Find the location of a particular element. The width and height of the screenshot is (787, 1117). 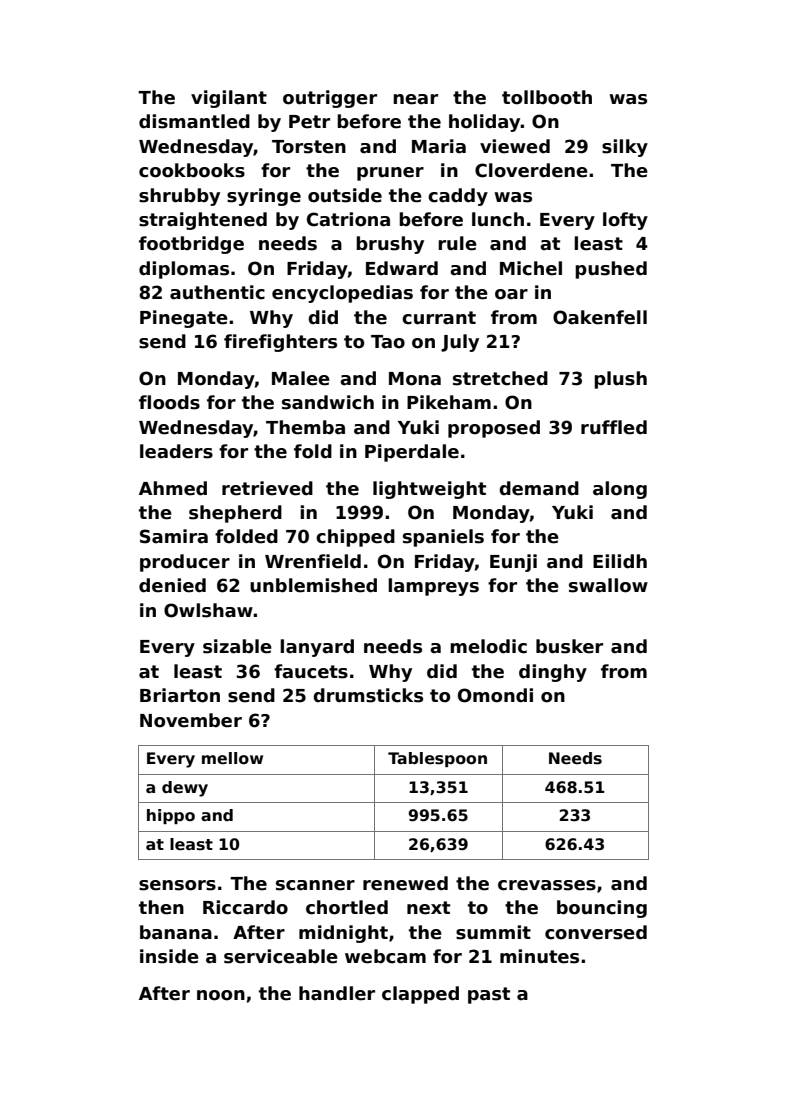

plush is located at coordinates (620, 380).
